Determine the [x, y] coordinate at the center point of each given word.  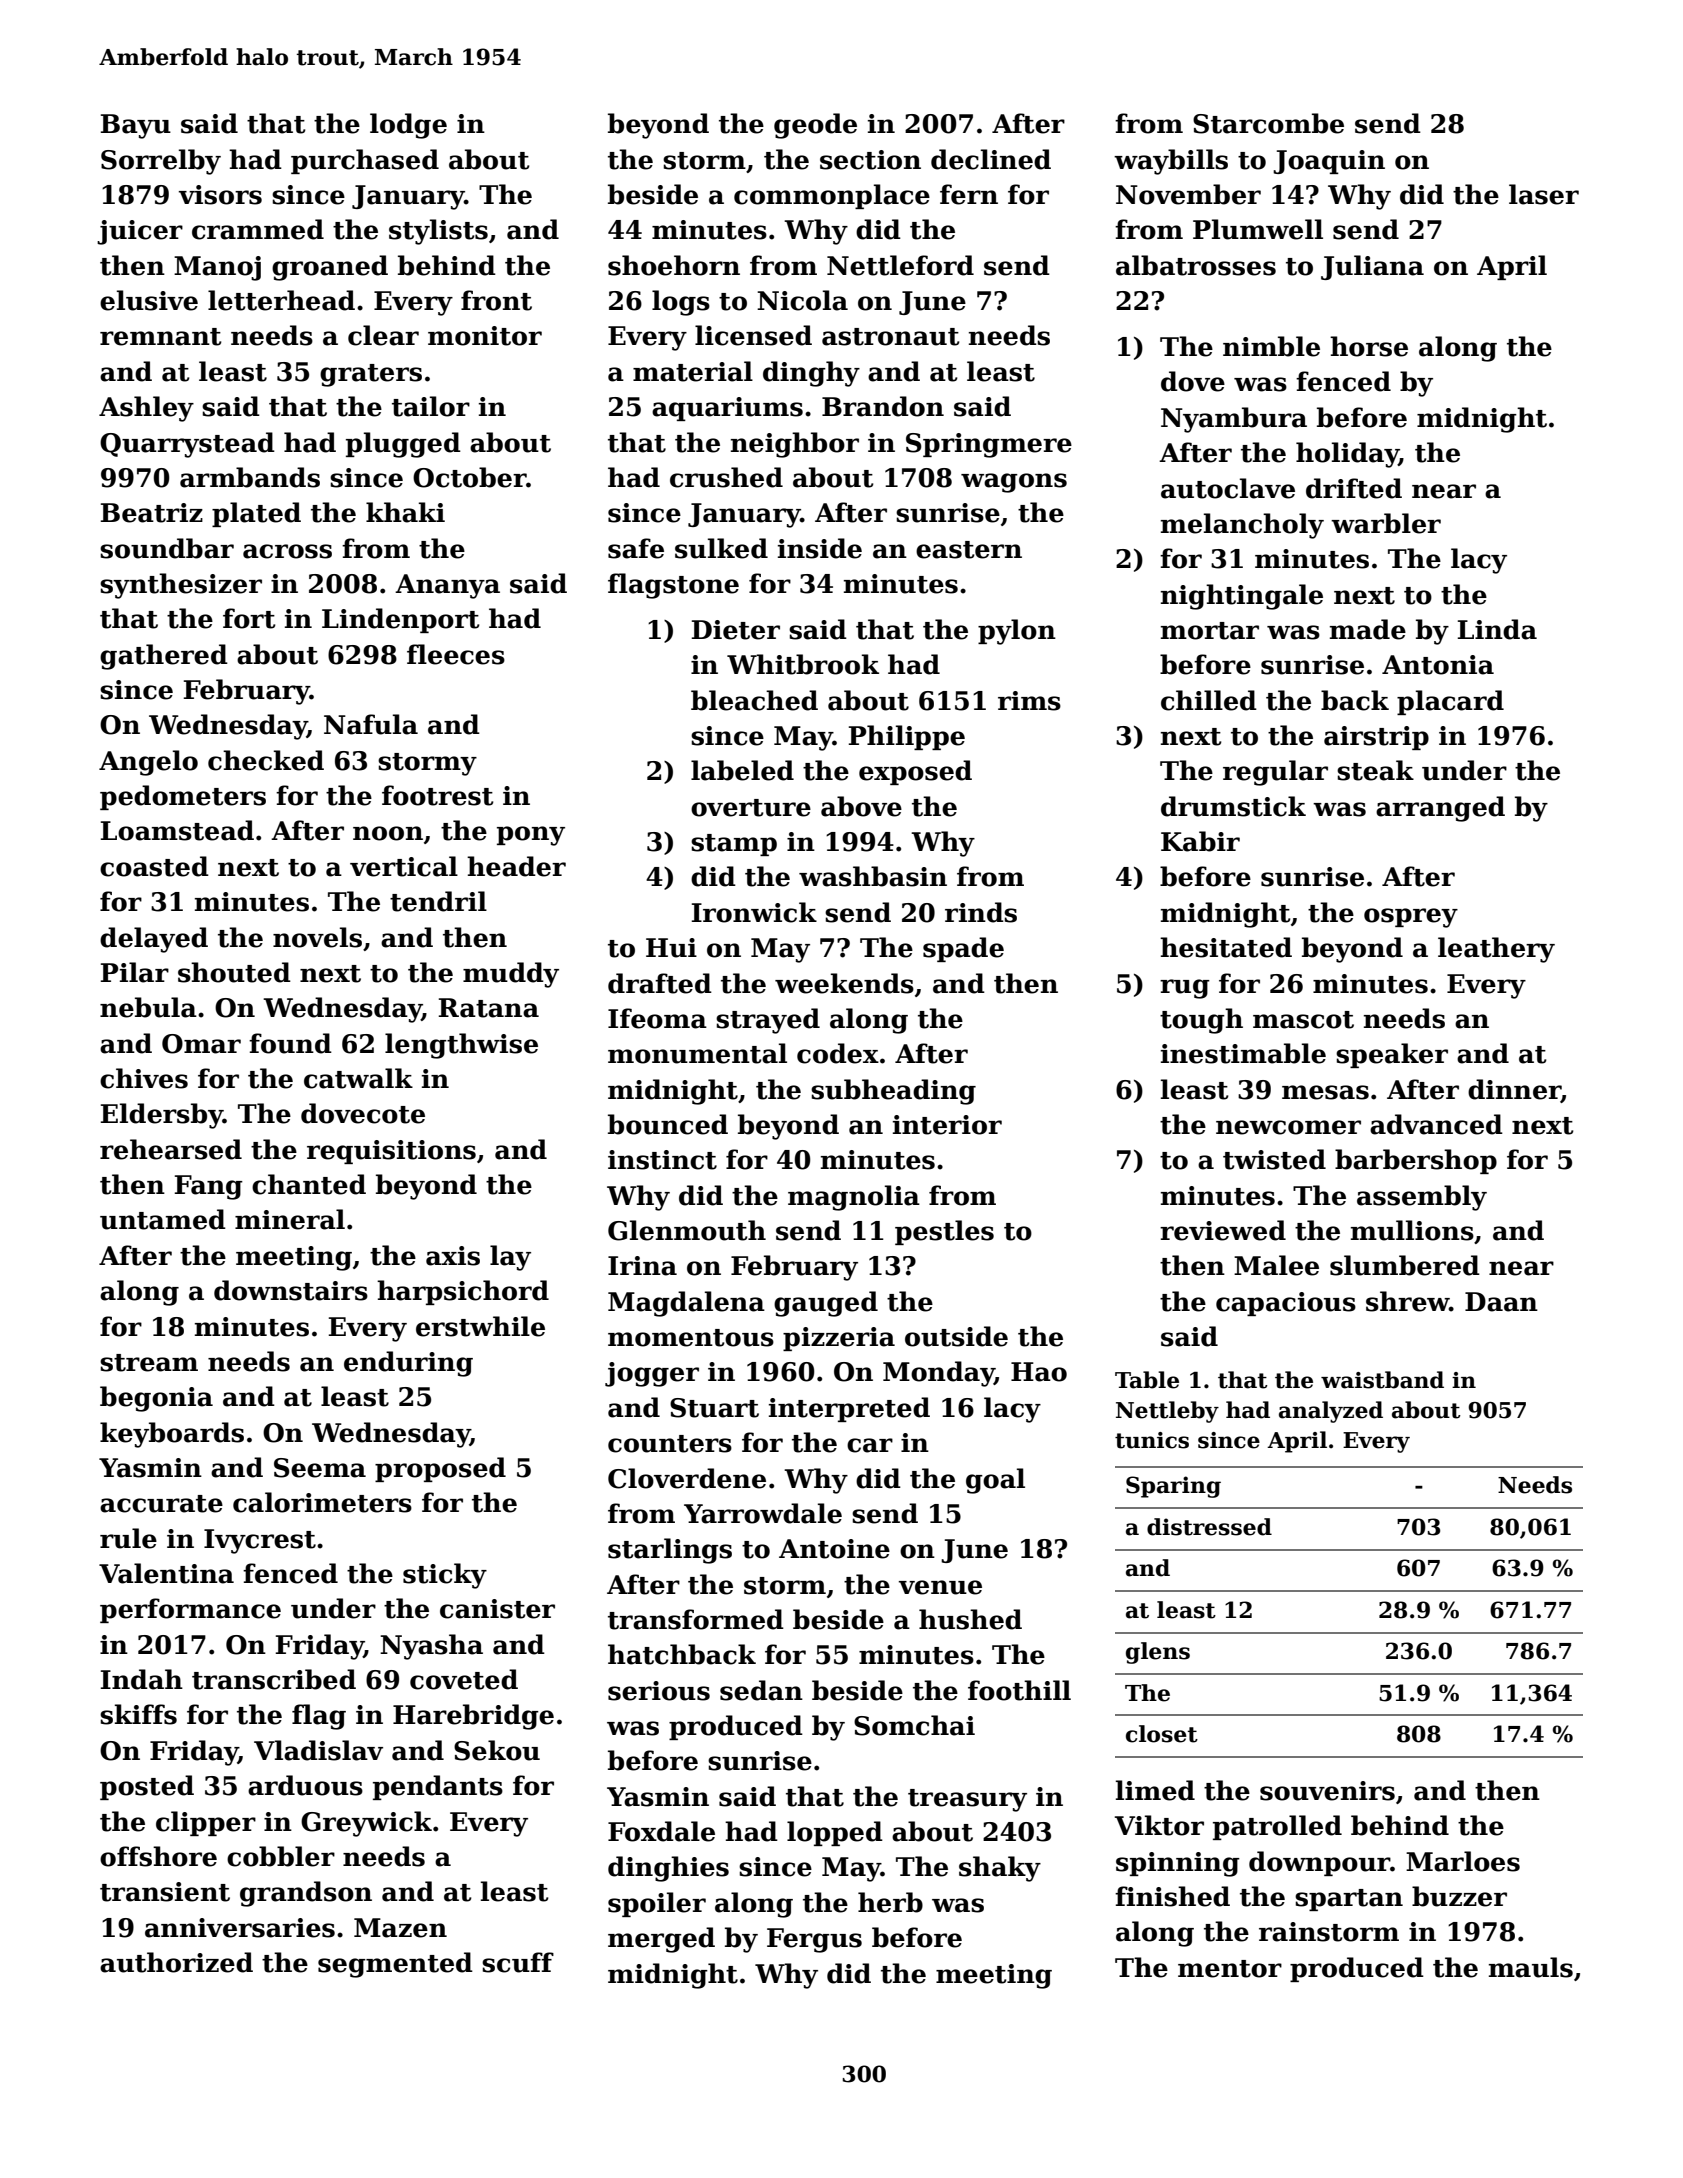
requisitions [391, 1152]
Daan [1501, 1302]
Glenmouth [687, 1230]
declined [991, 159]
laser [1544, 194]
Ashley [146, 409]
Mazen [400, 1928]
